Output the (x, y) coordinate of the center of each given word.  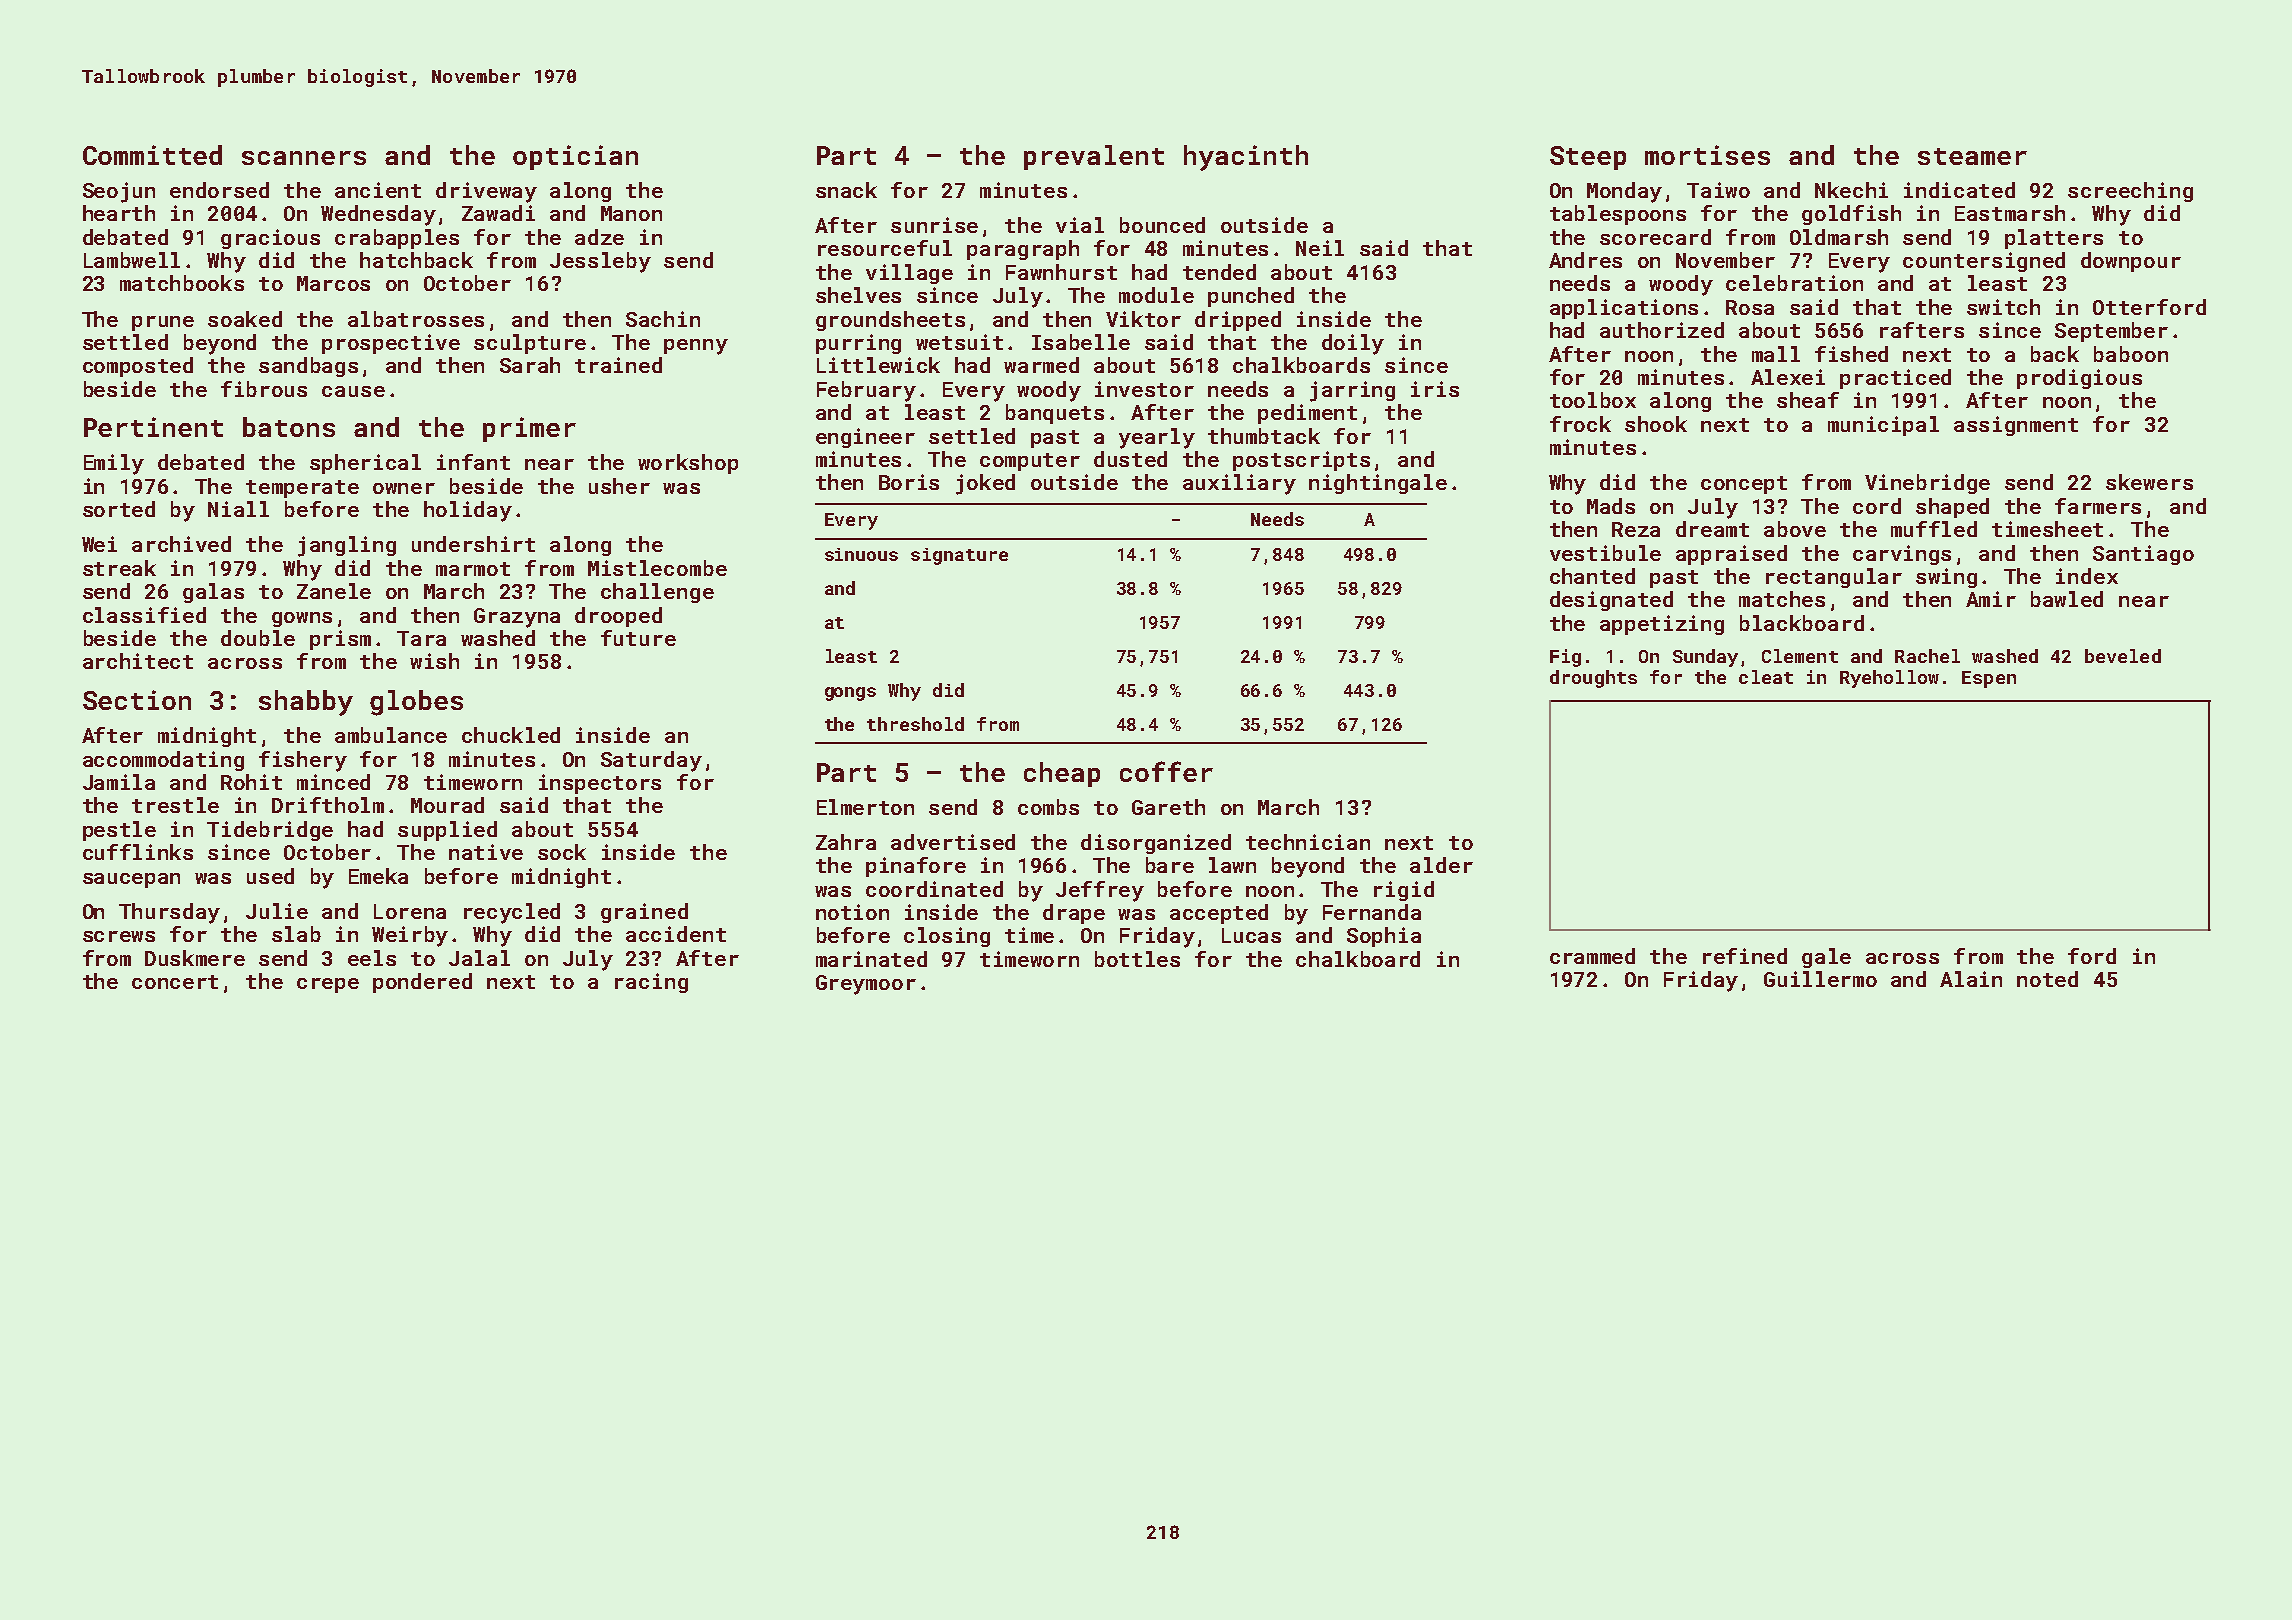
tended (1219, 272)
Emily (114, 464)
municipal (1883, 426)
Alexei (1788, 377)
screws (119, 936)
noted (2047, 979)
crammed (1592, 956)
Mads (1611, 506)
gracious (270, 239)
